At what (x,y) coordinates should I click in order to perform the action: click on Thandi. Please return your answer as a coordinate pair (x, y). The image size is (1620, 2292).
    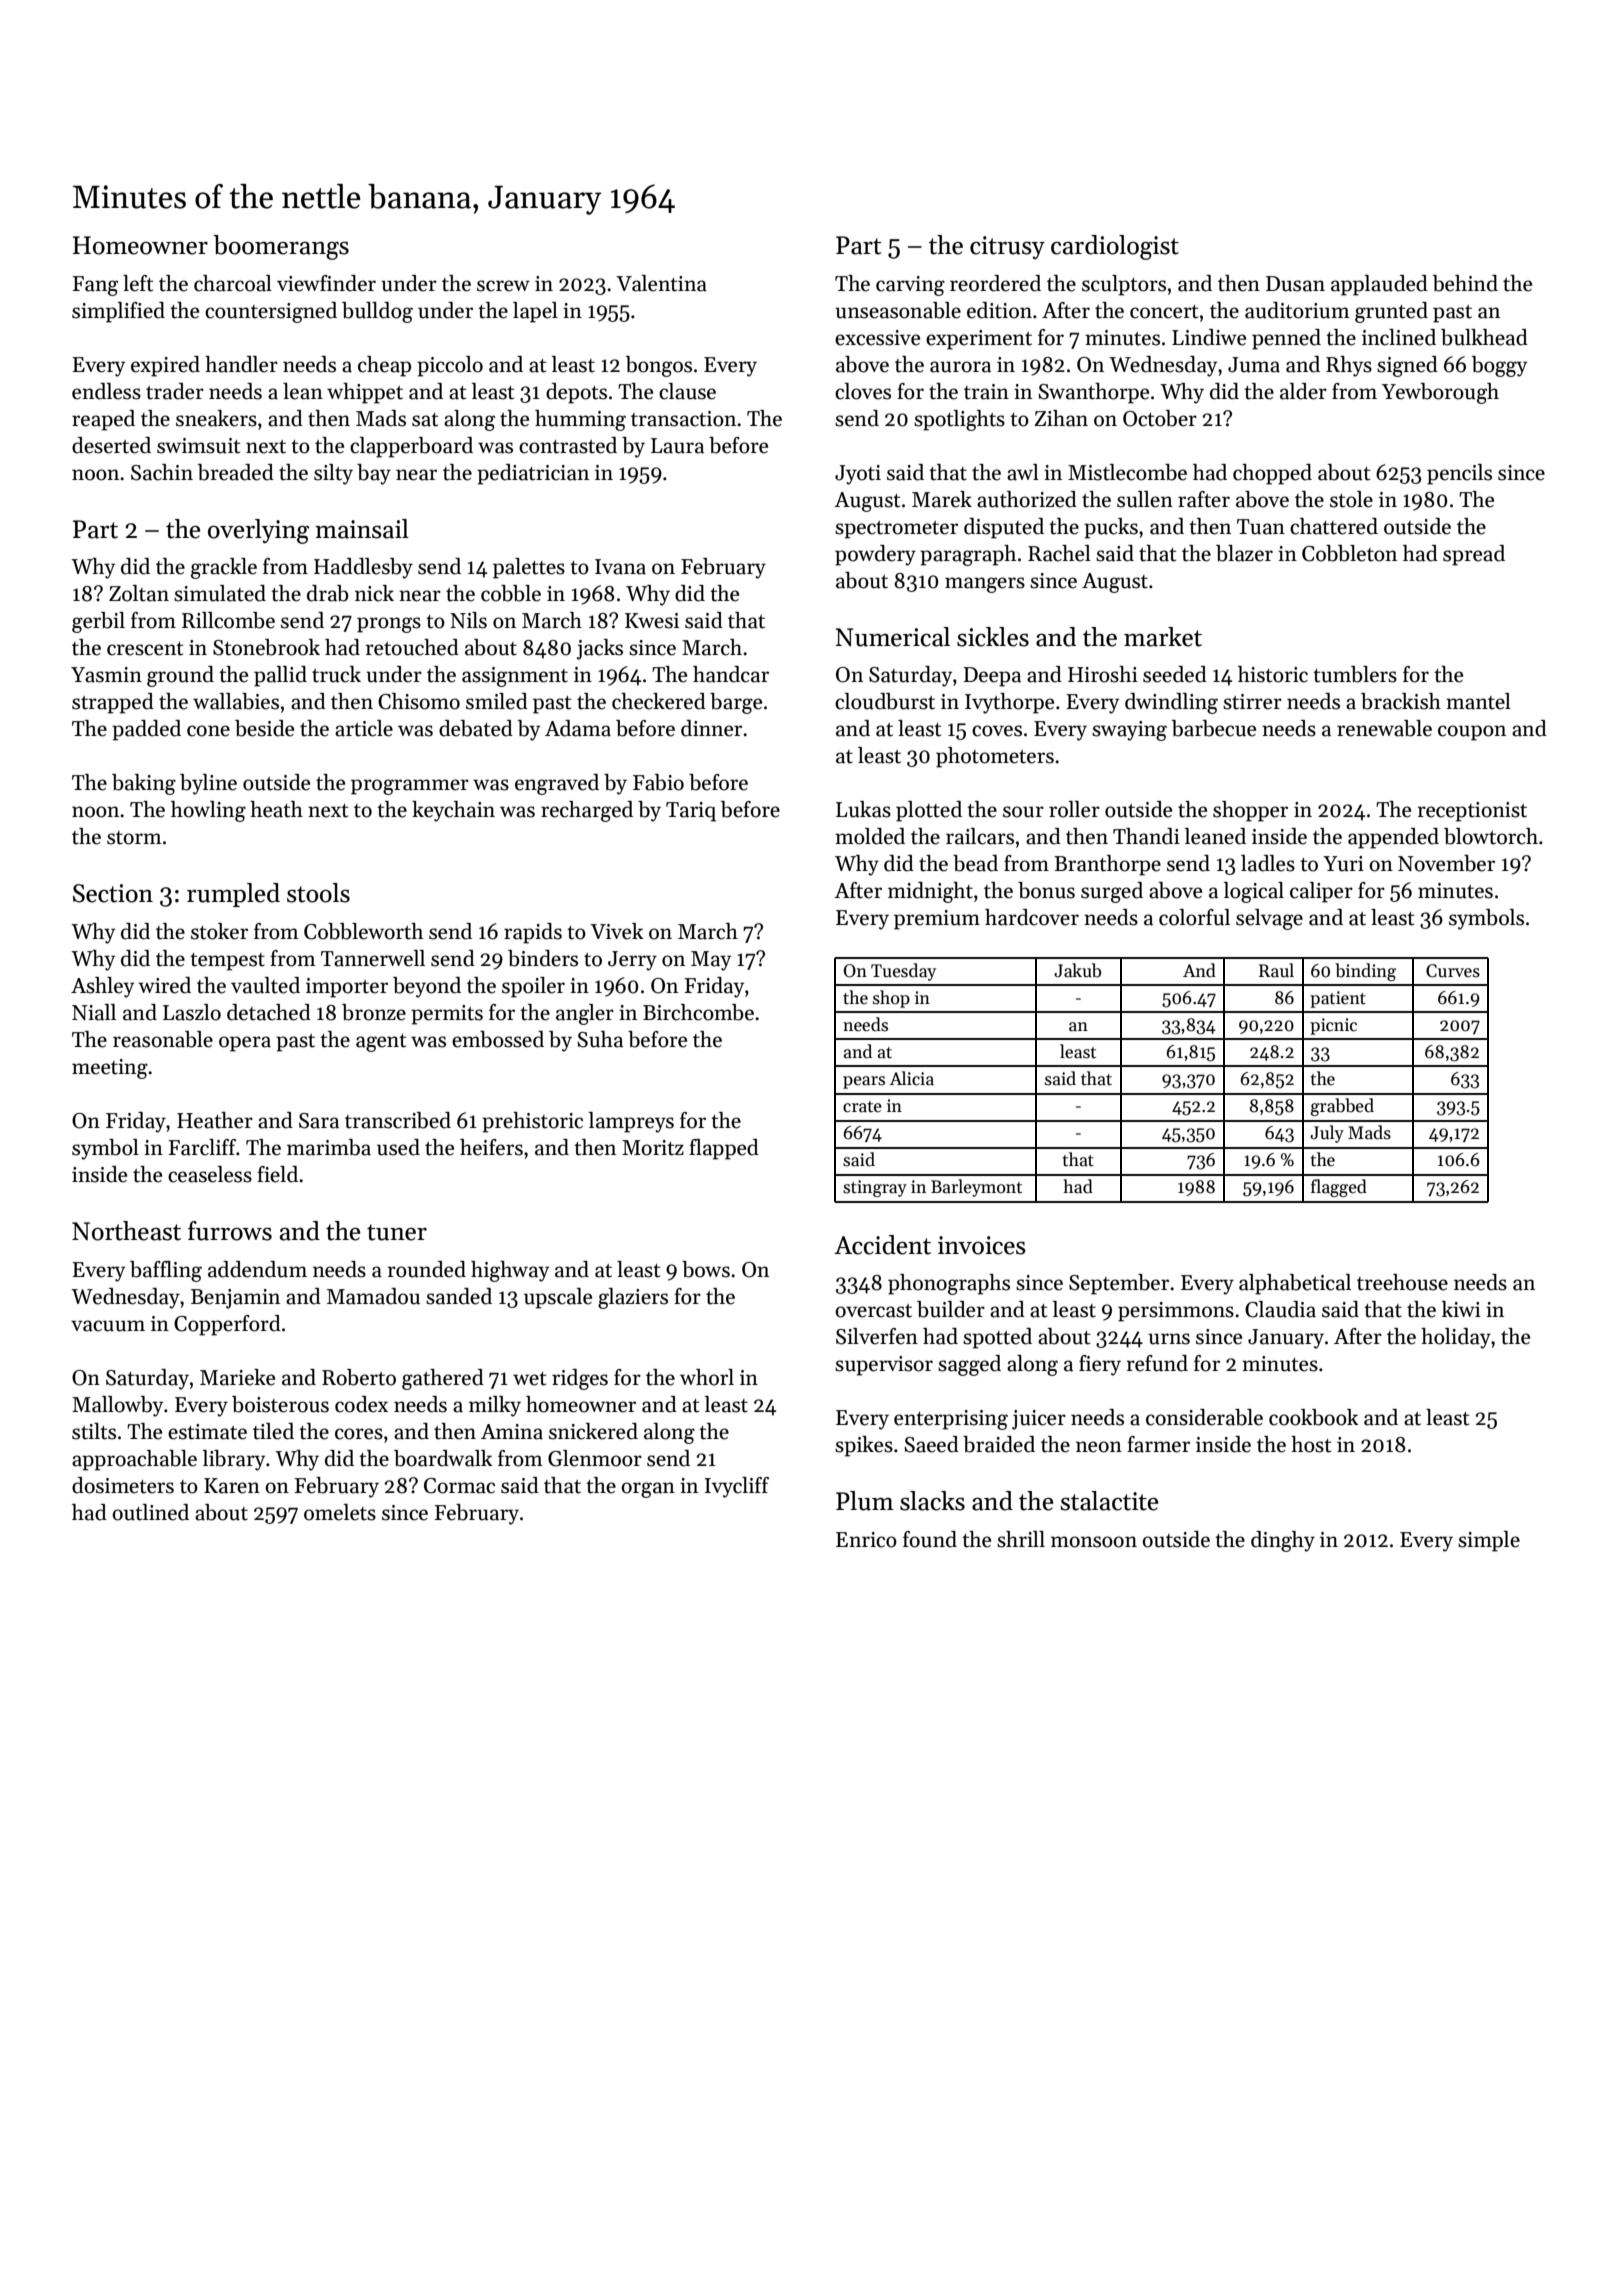
    Looking at the image, I should click on (1146, 836).
